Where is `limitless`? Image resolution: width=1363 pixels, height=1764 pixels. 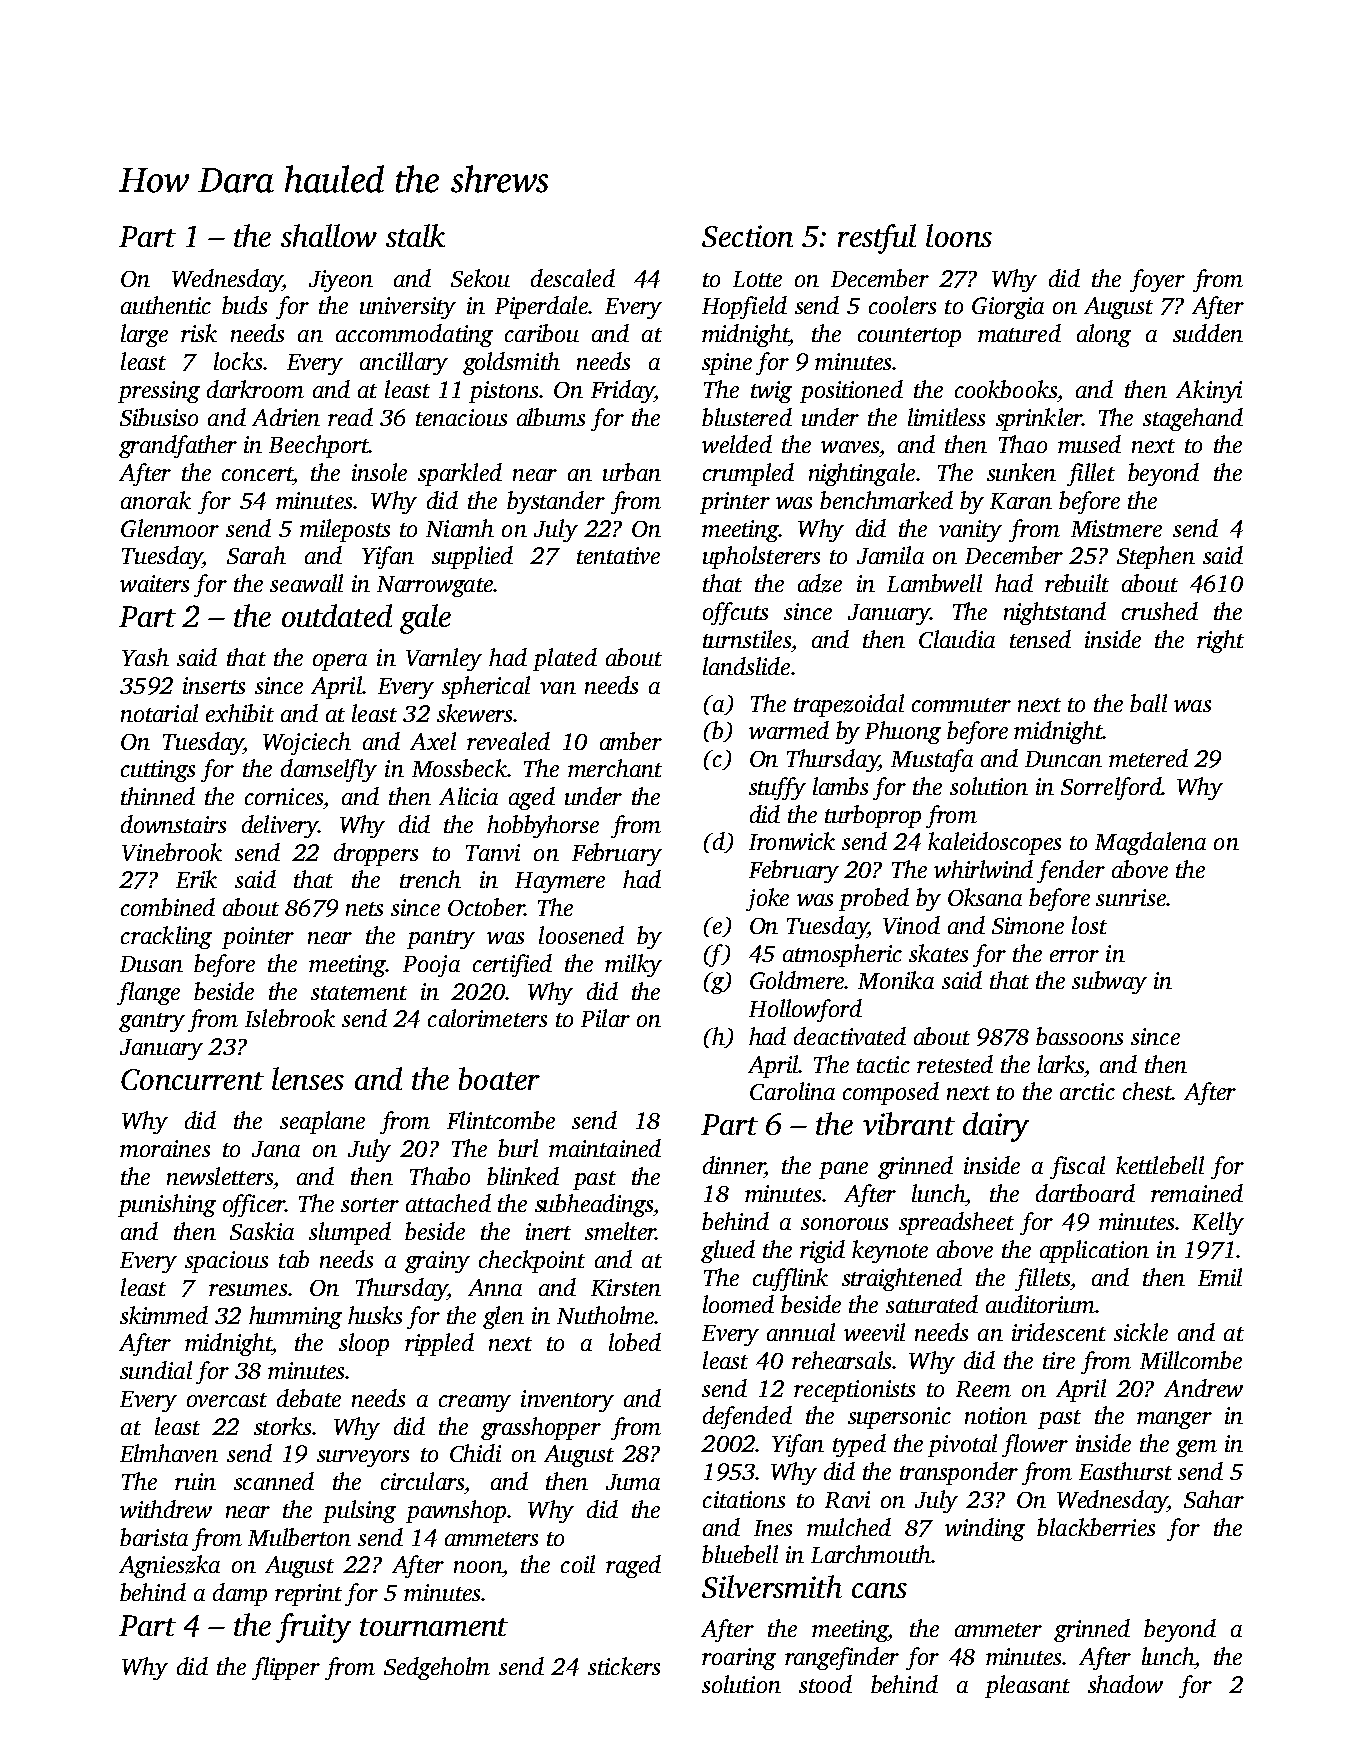 limitless is located at coordinates (946, 417).
